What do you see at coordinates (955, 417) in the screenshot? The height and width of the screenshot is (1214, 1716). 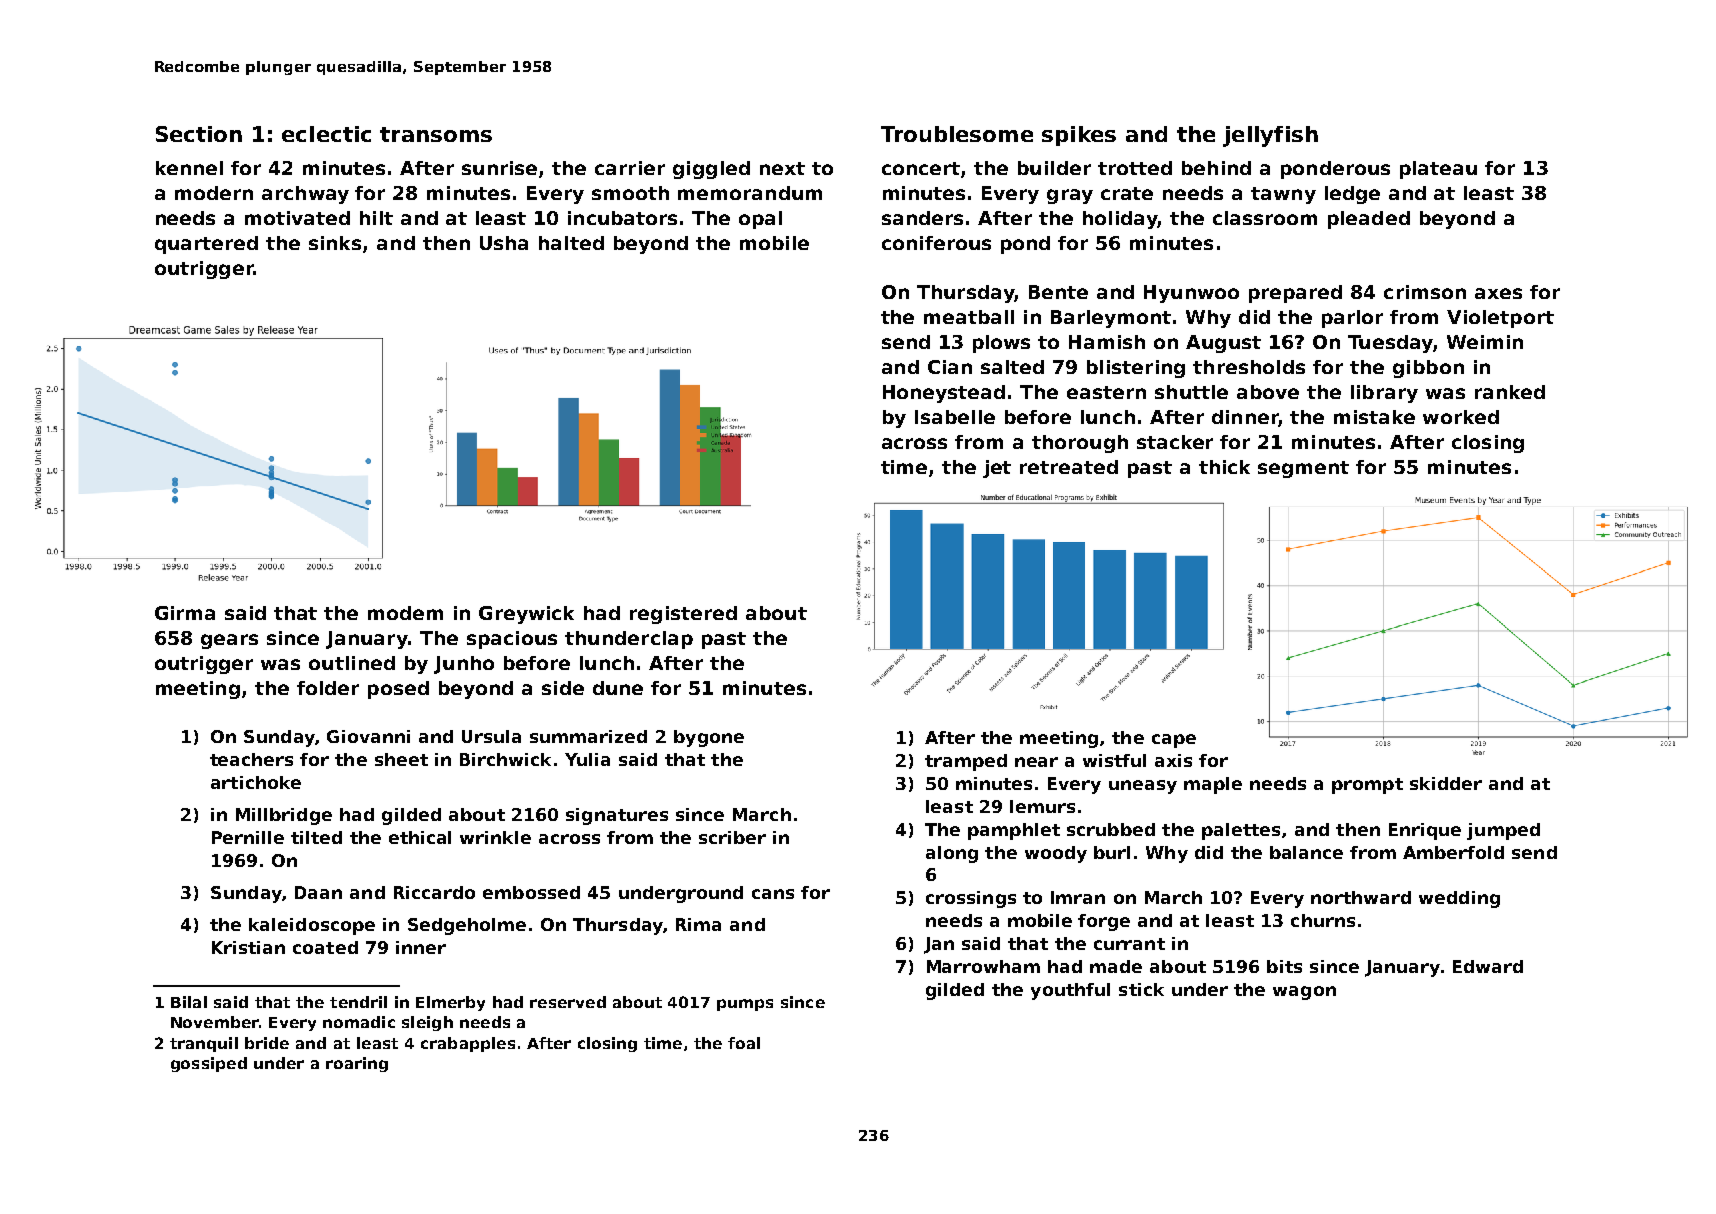 I see `Isabelle` at bounding box center [955, 417].
